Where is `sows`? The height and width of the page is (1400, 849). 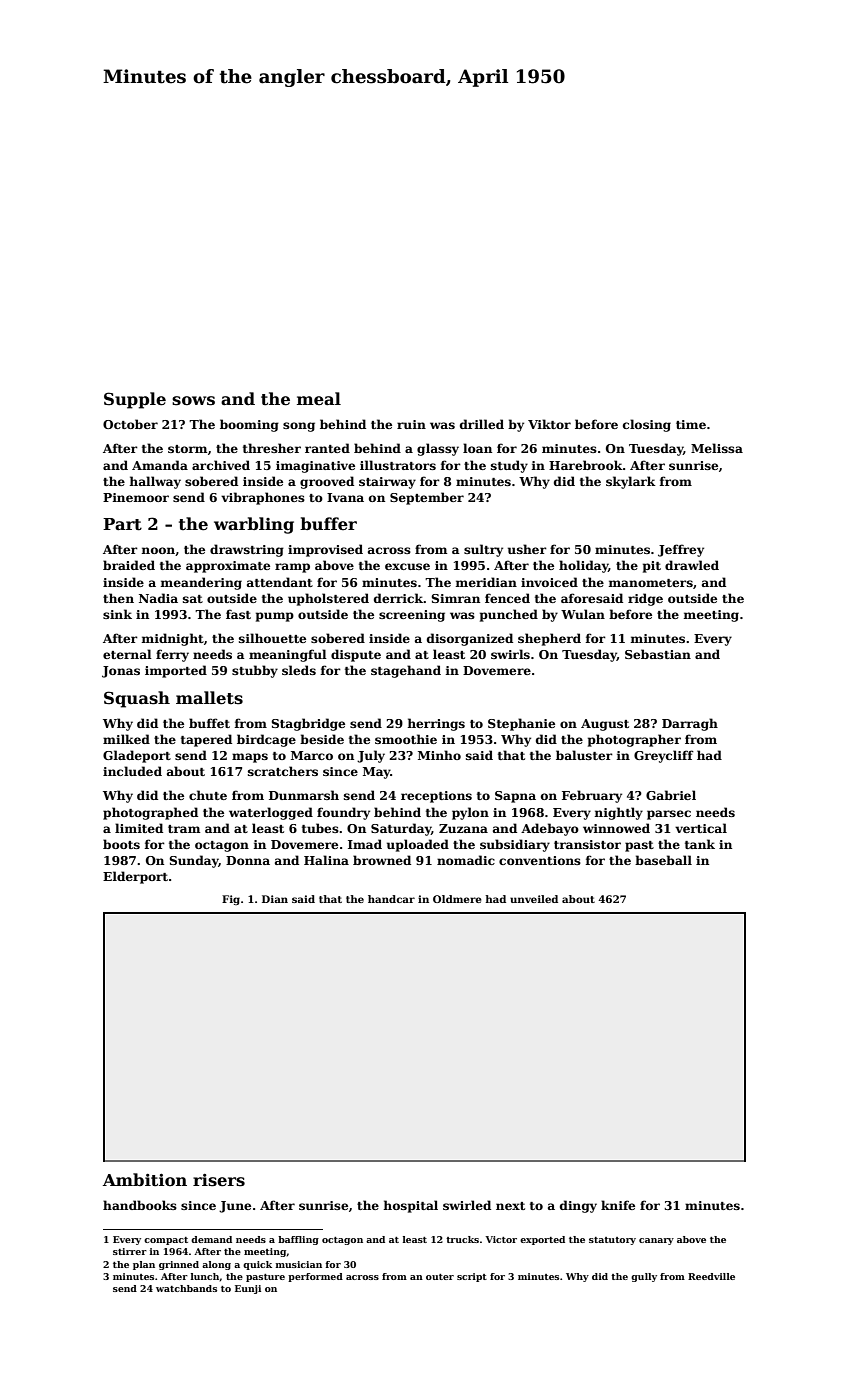
sows is located at coordinates (193, 401).
